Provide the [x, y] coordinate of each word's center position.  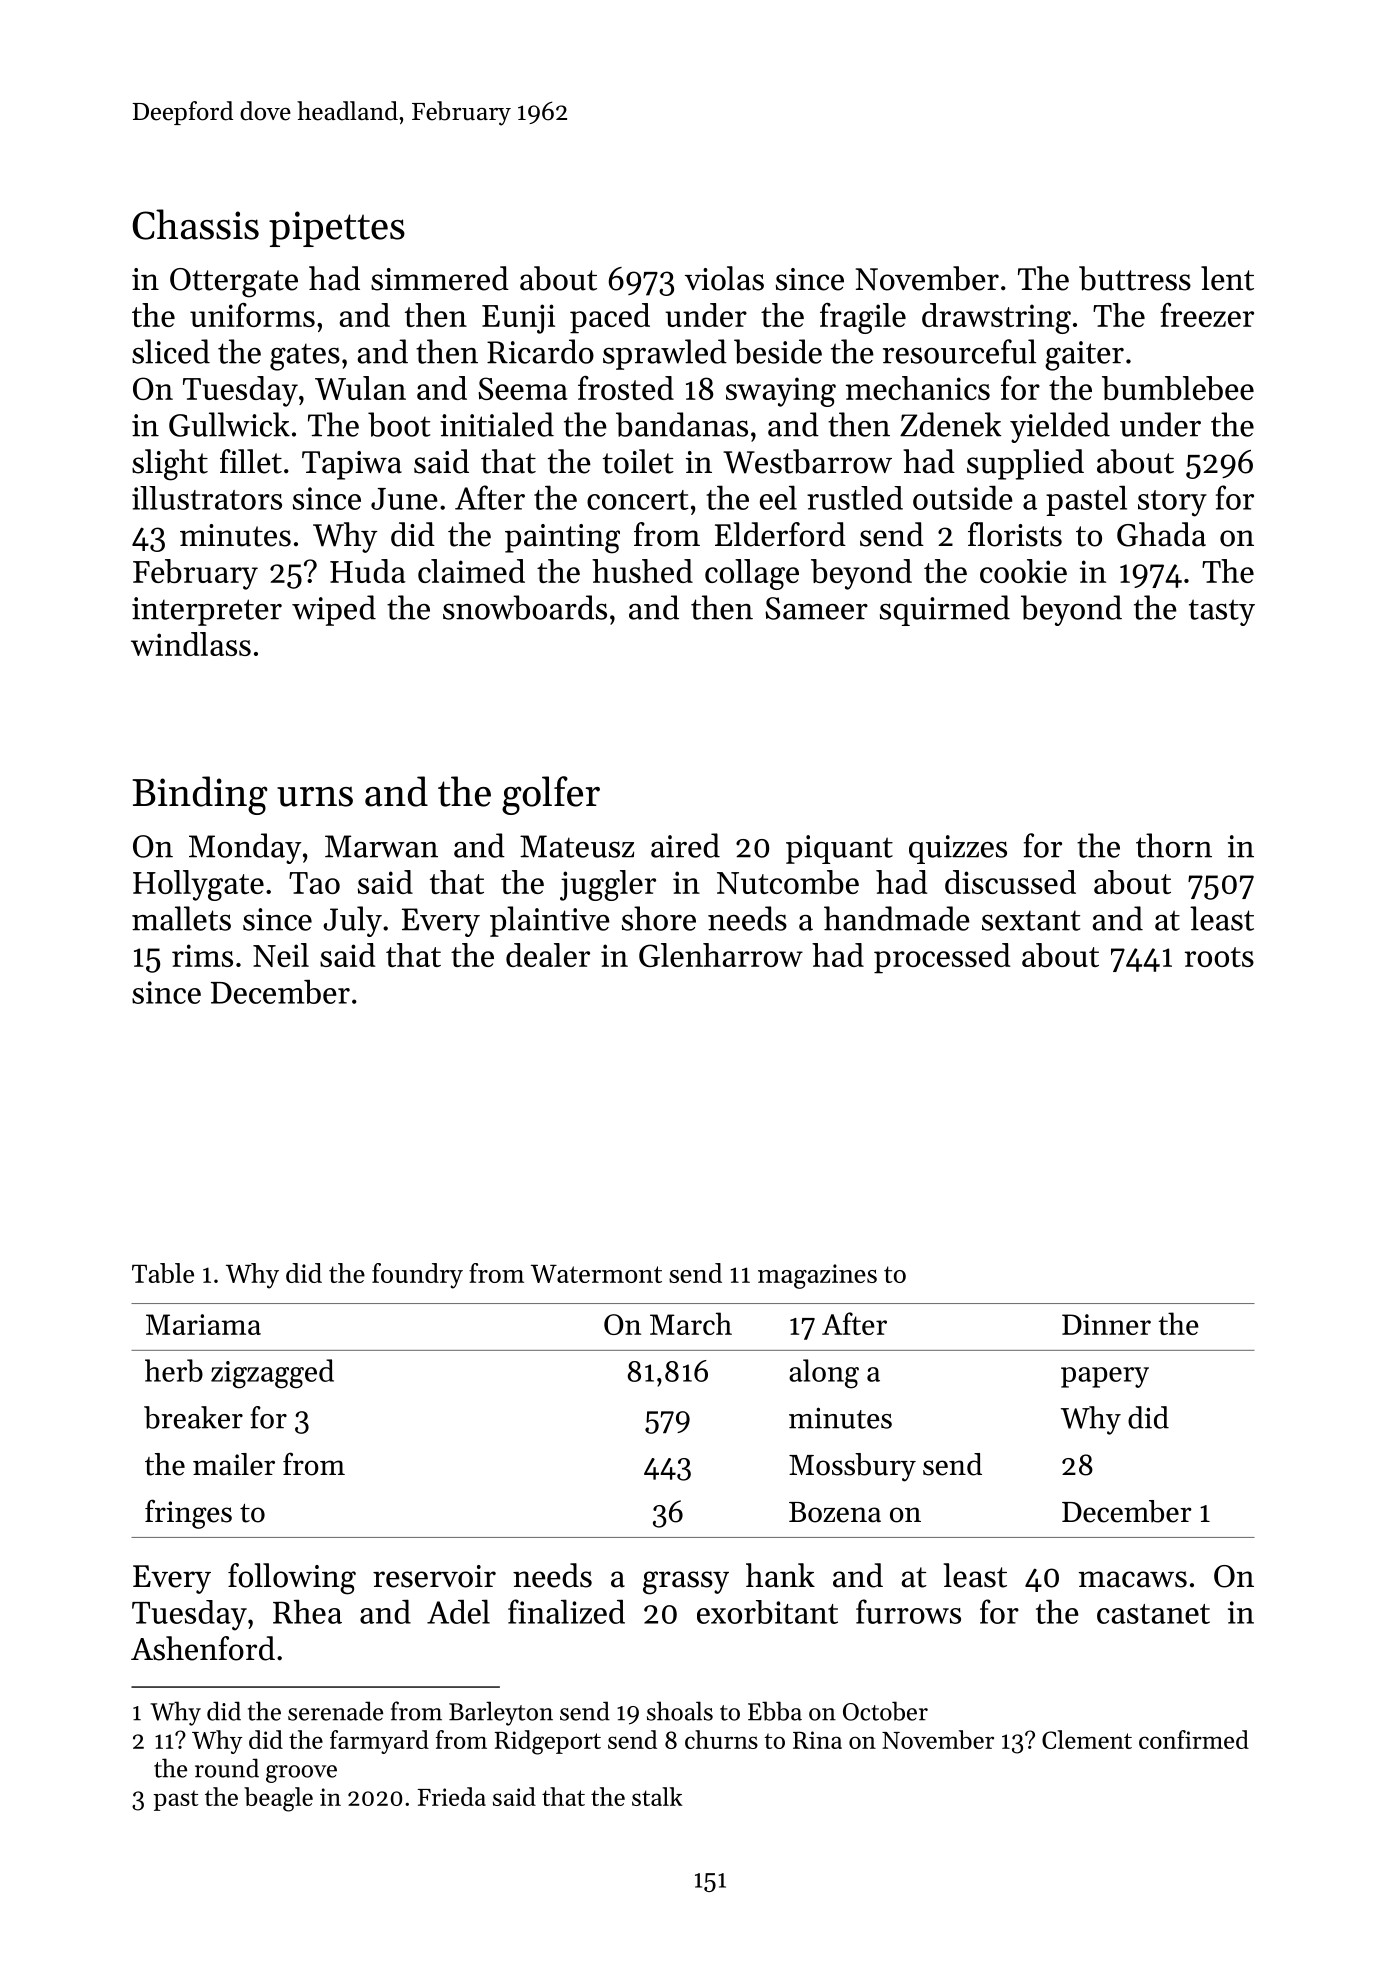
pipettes [337, 229]
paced [610, 318]
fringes [188, 1514]
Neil [281, 955]
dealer [548, 955]
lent [1227, 278]
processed [942, 958]
